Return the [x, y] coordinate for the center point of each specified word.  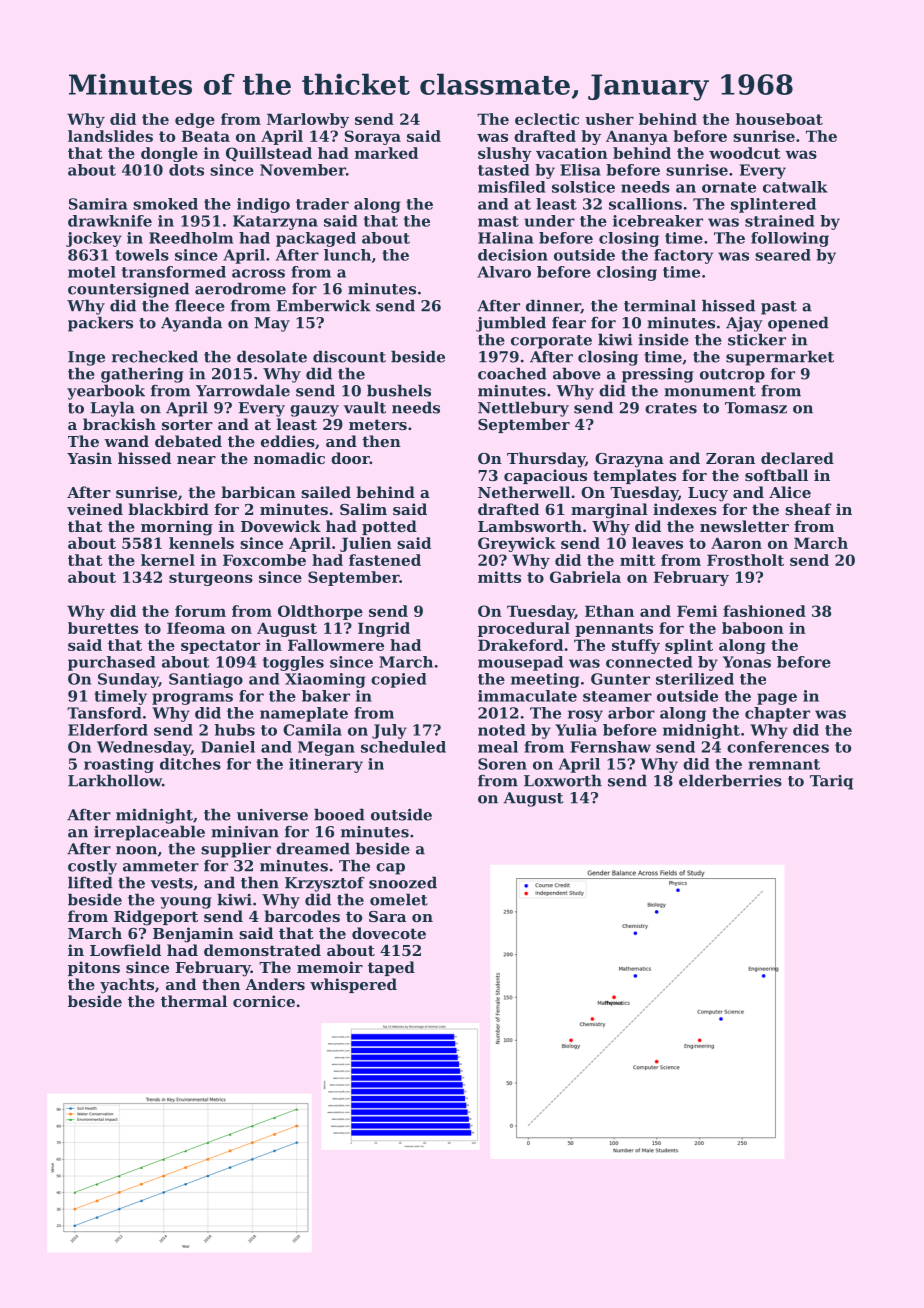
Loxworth [563, 780]
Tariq [831, 782]
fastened [385, 560]
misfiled [511, 187]
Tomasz [756, 408]
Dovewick [281, 526]
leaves [657, 543]
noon [136, 850]
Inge [86, 358]
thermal [194, 1001]
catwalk [795, 187]
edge [195, 120]
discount [349, 356]
